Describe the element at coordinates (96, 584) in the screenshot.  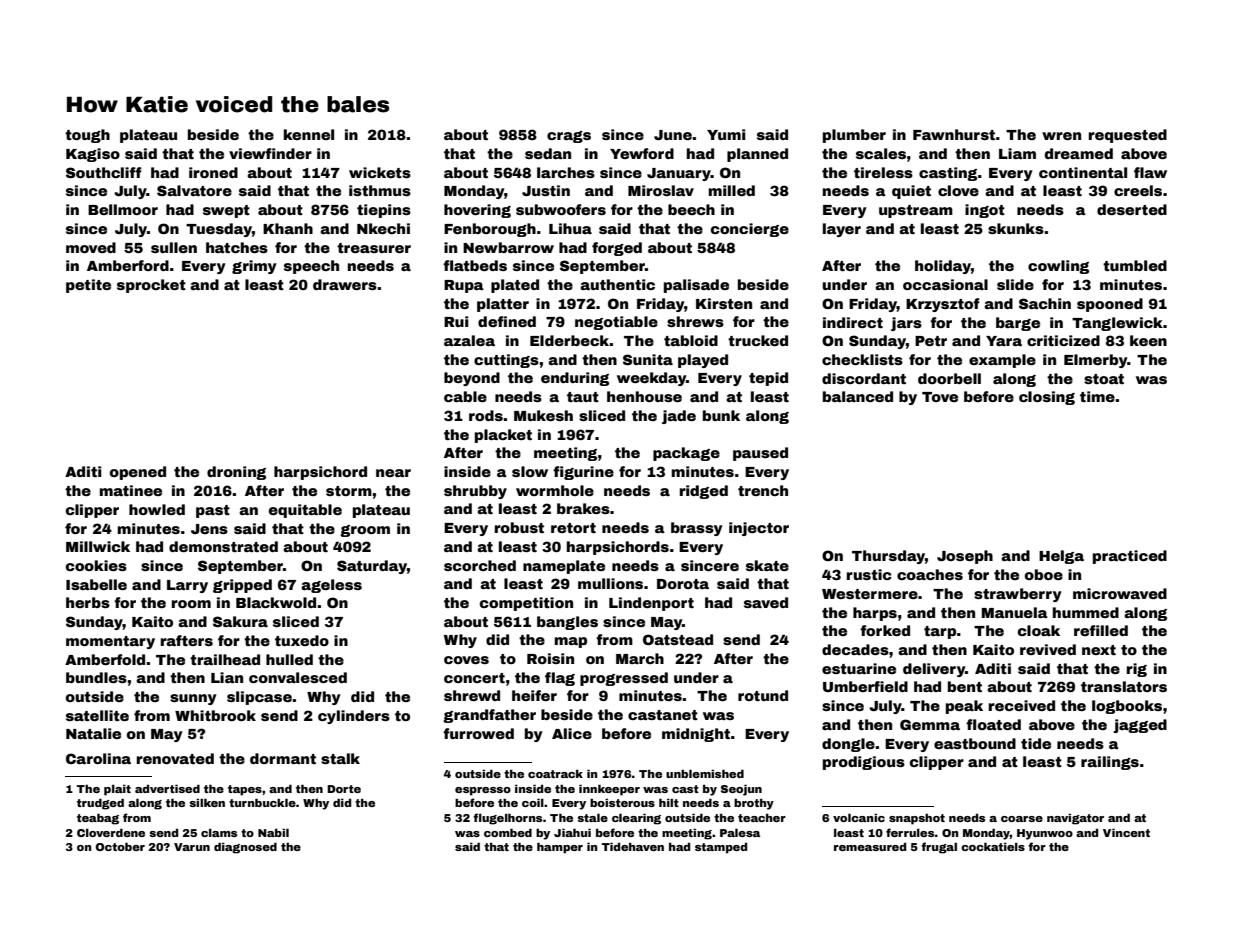
I see `Isabelle` at that location.
